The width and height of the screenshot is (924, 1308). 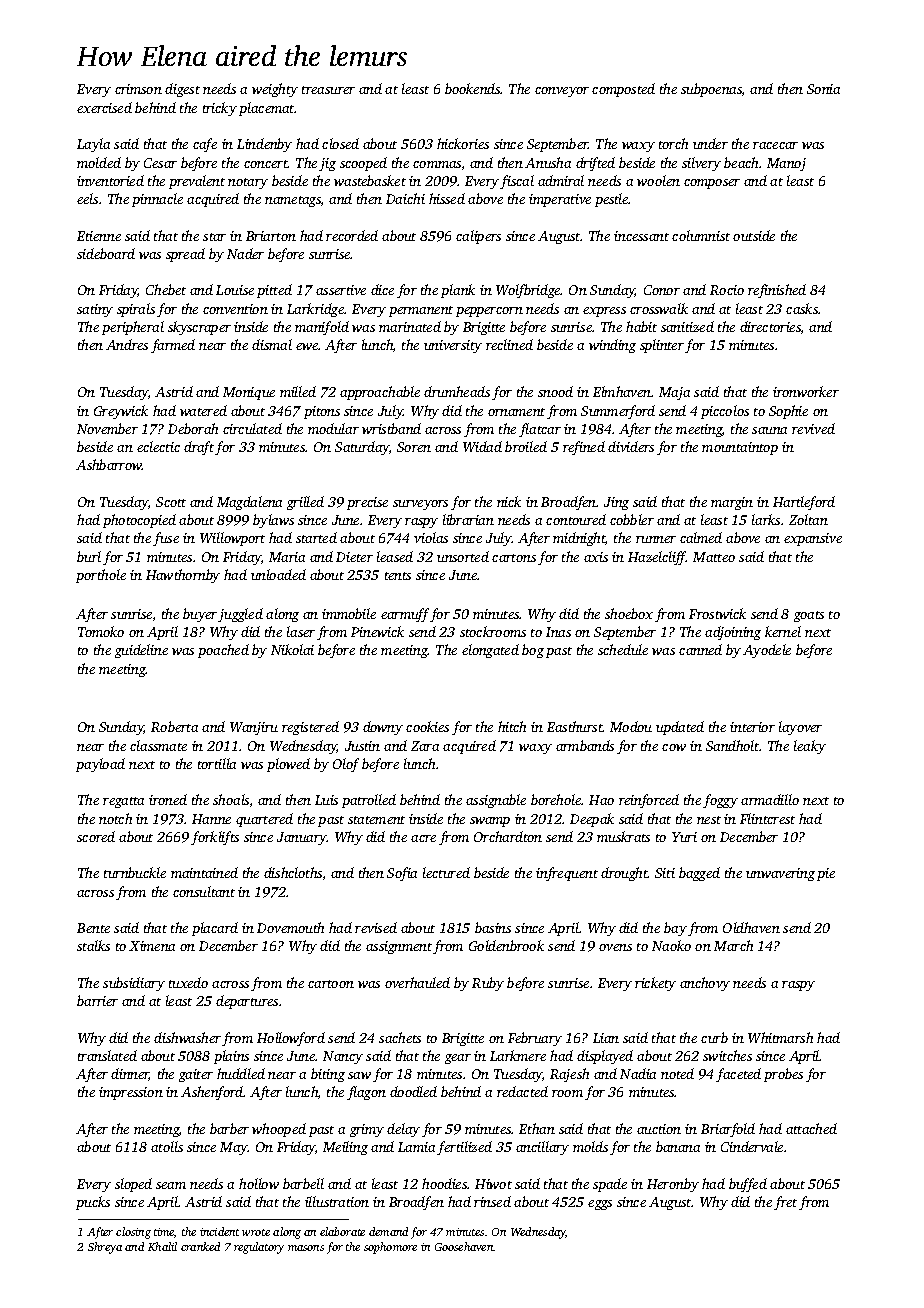 What do you see at coordinates (104, 107) in the screenshot?
I see `exercised` at bounding box center [104, 107].
